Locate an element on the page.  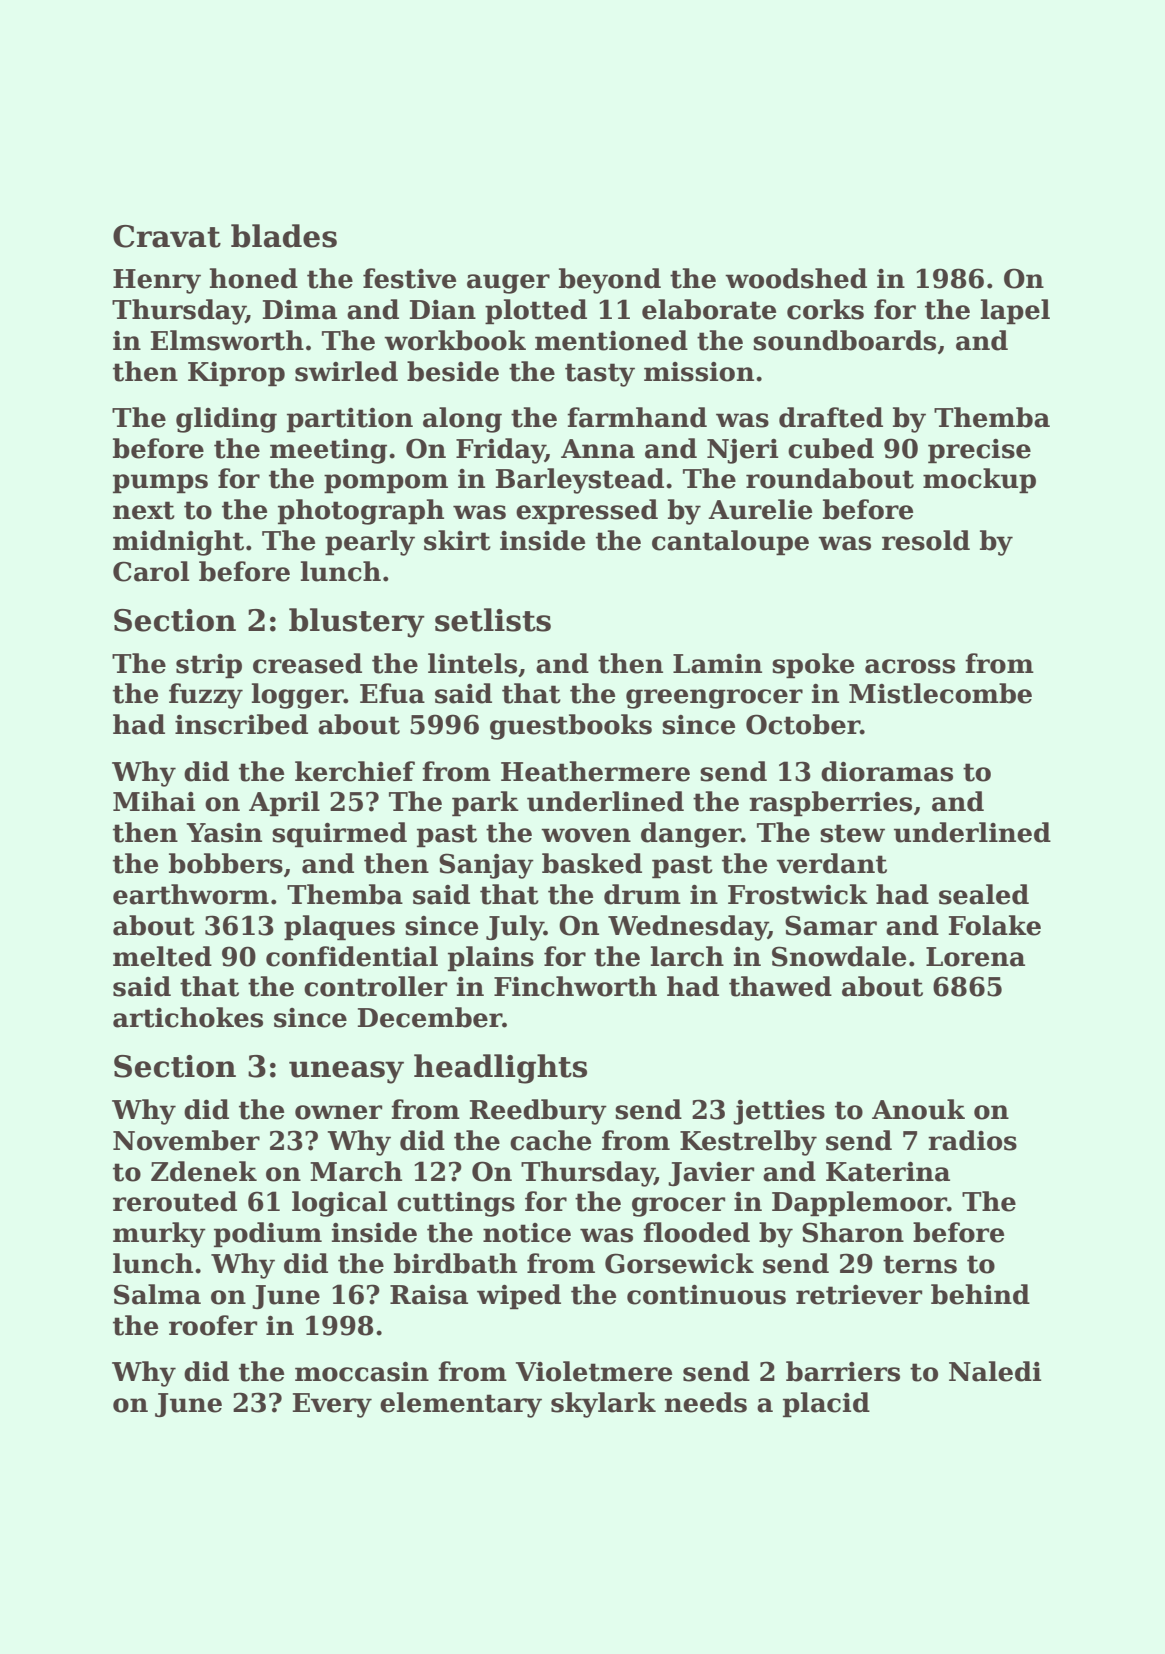
Finchworth is located at coordinates (575, 986).
